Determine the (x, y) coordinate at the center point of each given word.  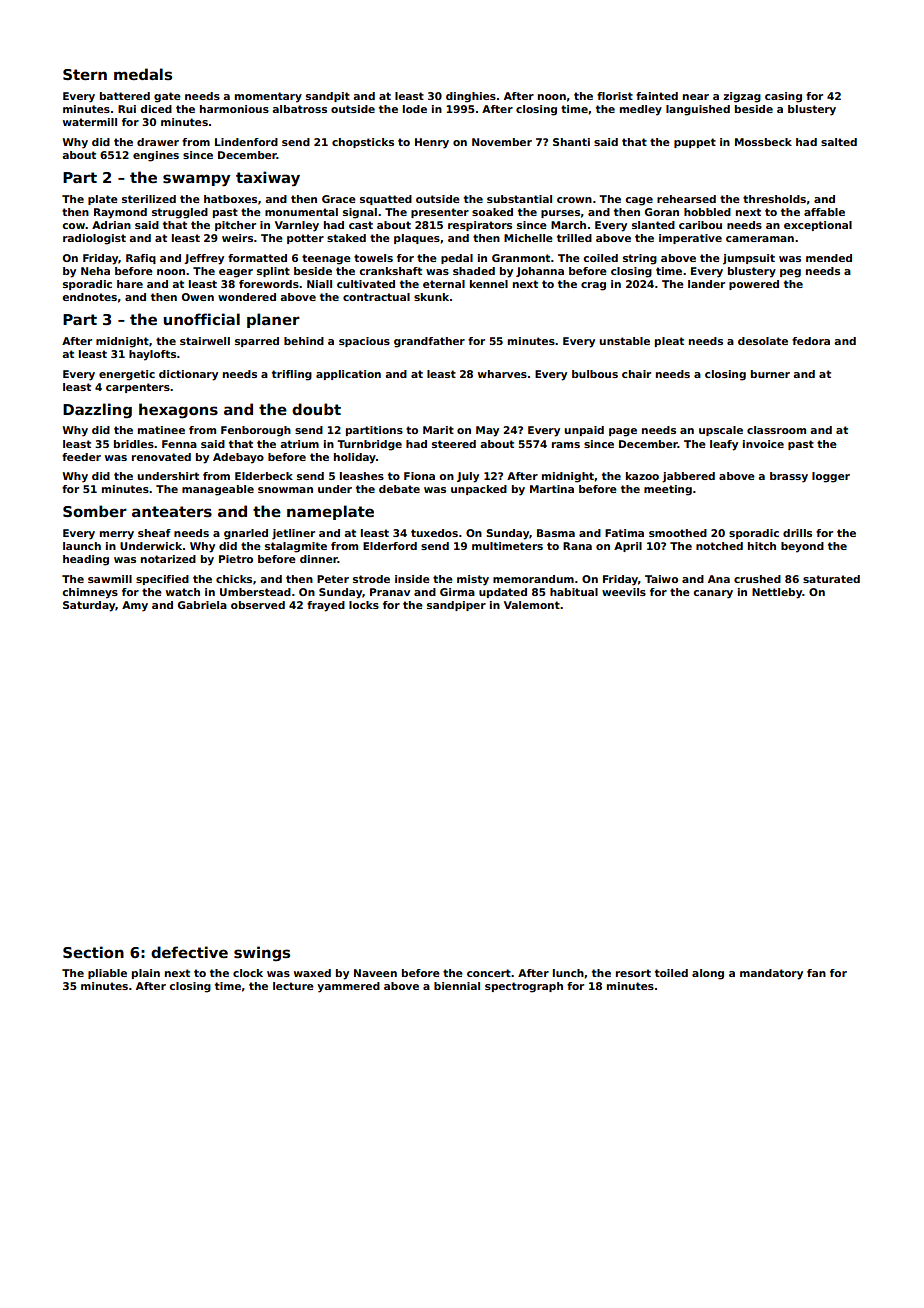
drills (797, 533)
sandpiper (456, 606)
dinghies (471, 97)
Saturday (89, 606)
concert (489, 973)
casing (783, 97)
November (502, 142)
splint (273, 272)
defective (189, 952)
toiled (671, 973)
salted (839, 142)
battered (125, 96)
